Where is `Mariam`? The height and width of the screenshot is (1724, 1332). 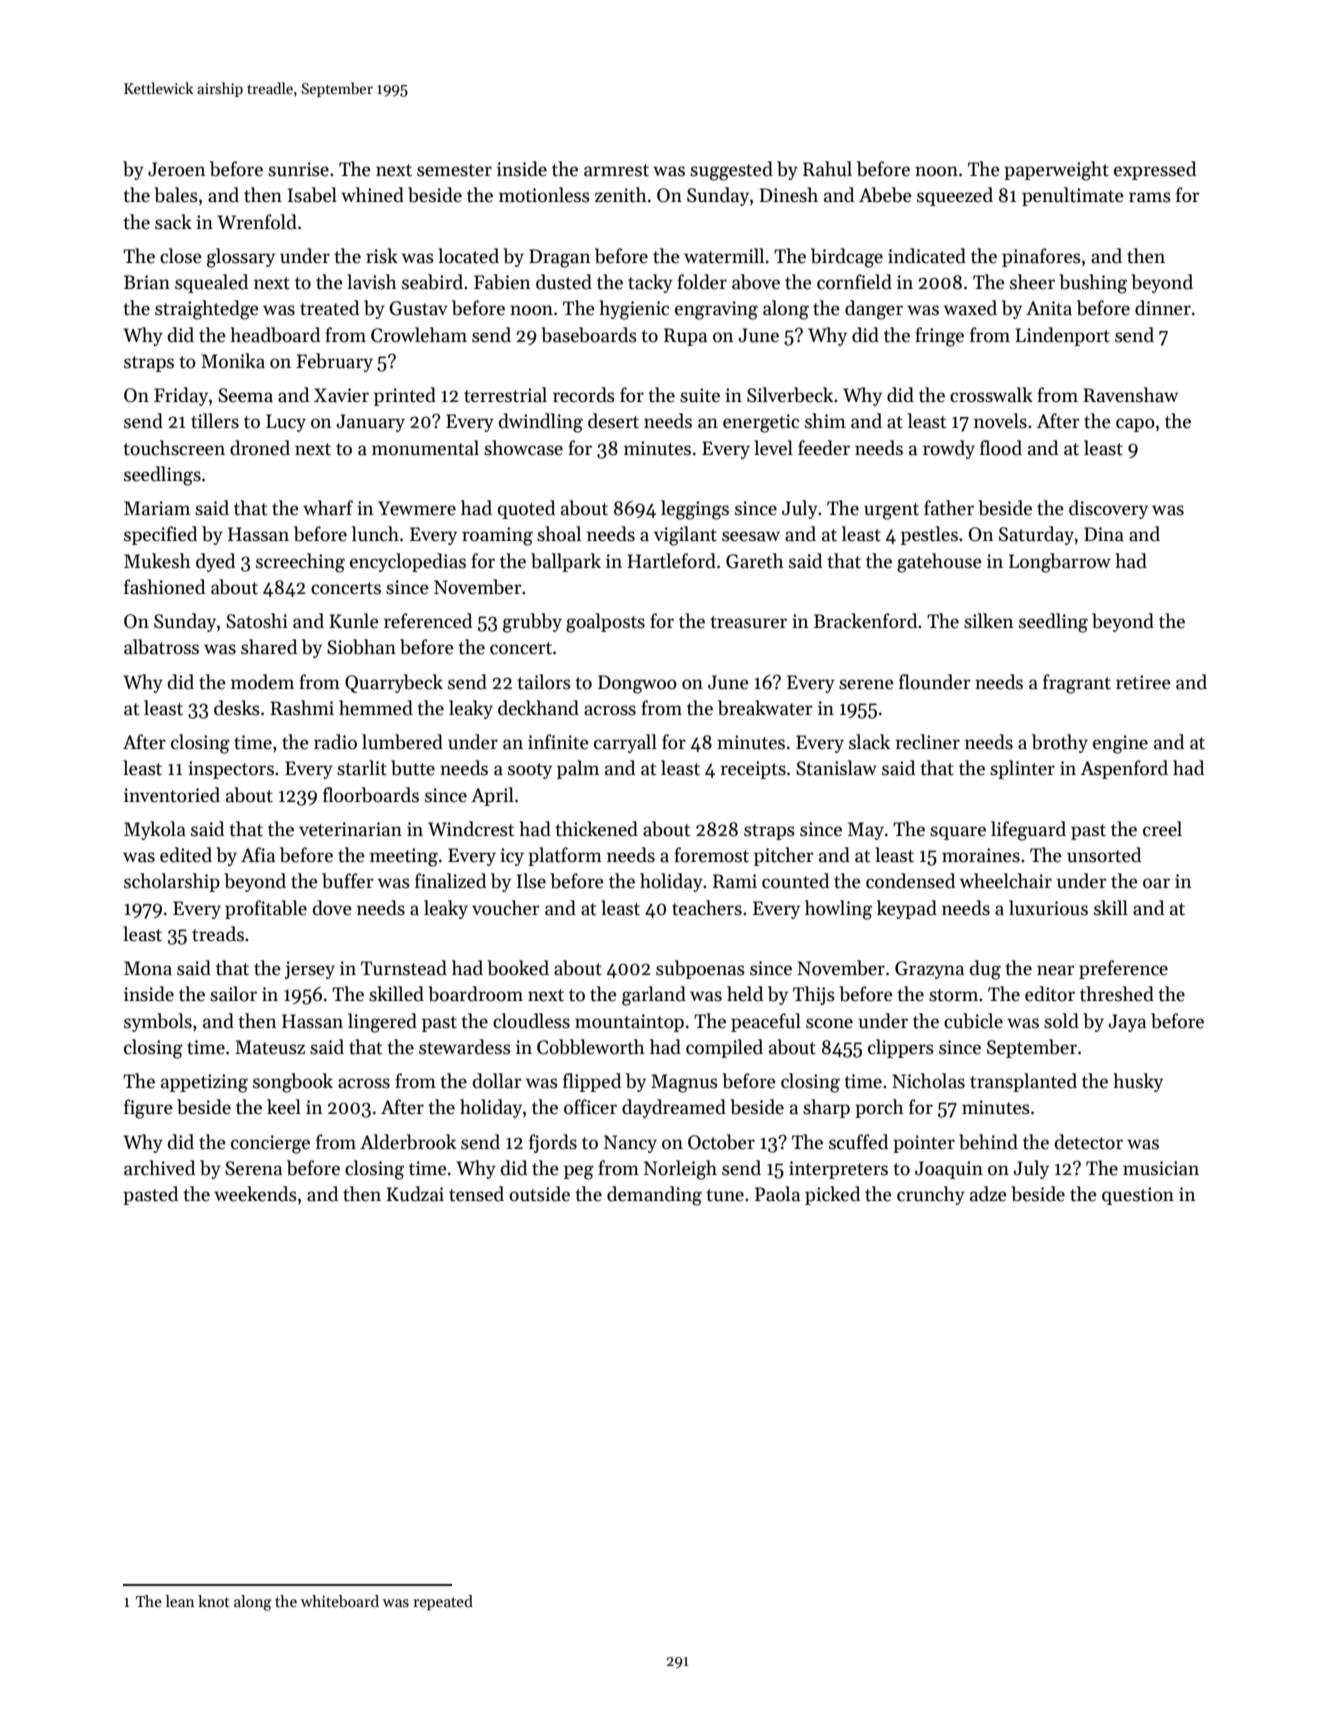
Mariam is located at coordinates (157, 508).
